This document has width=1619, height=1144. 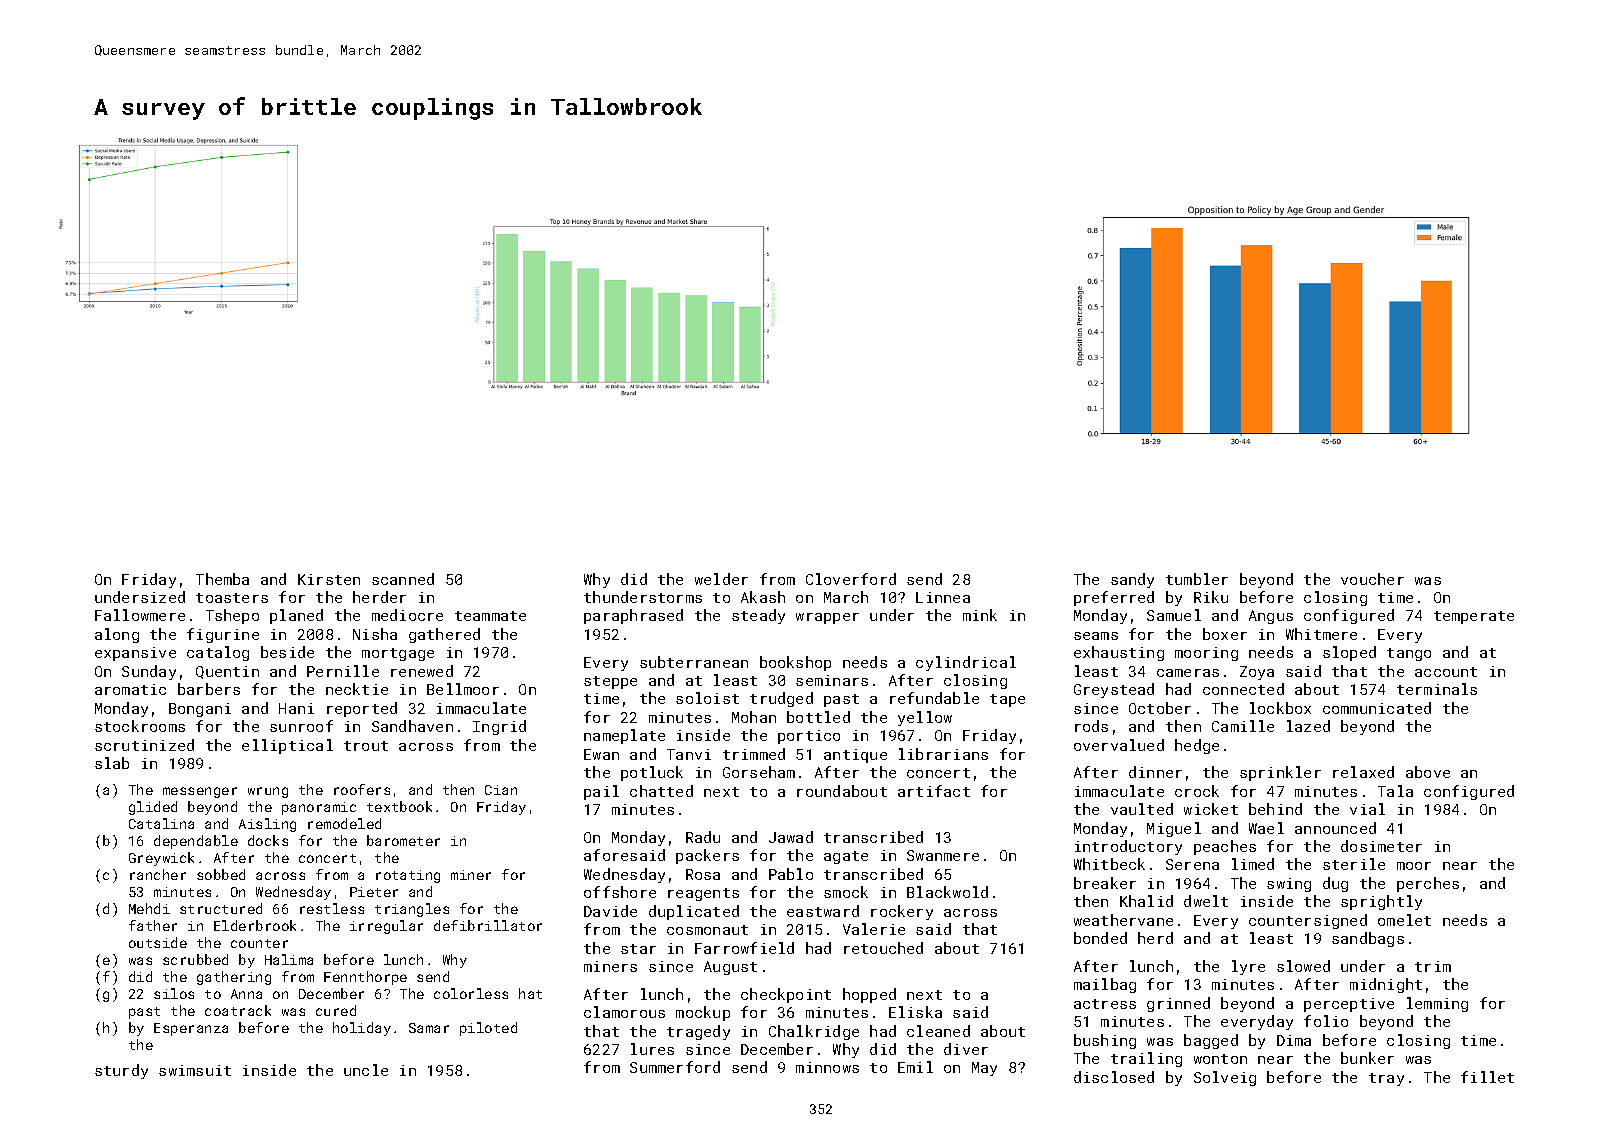 I want to click on omelet, so click(x=1404, y=920).
